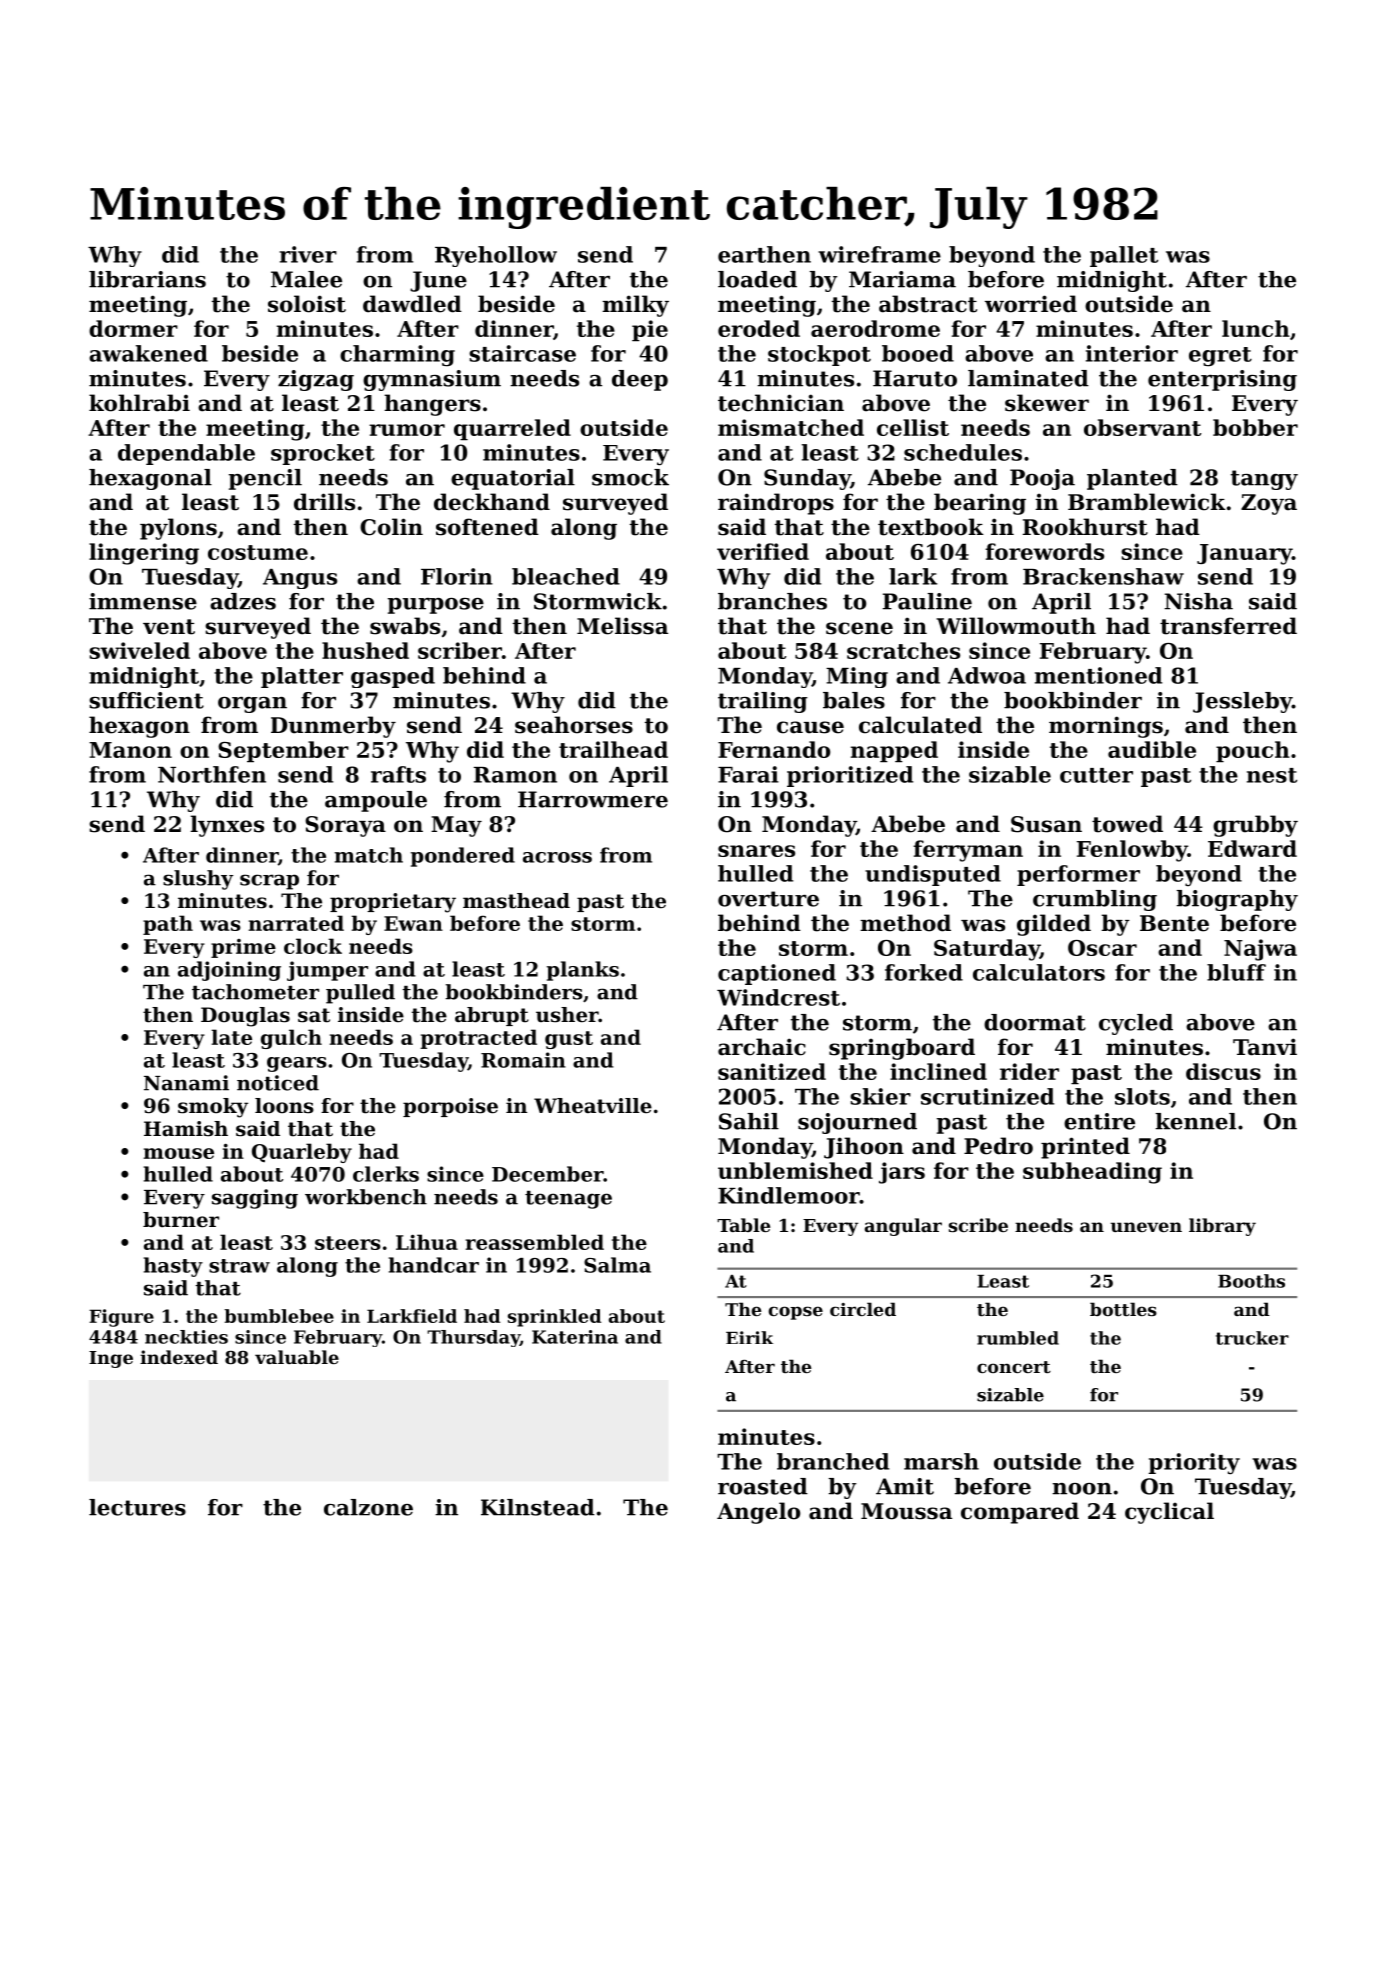  I want to click on bobber, so click(1255, 427).
